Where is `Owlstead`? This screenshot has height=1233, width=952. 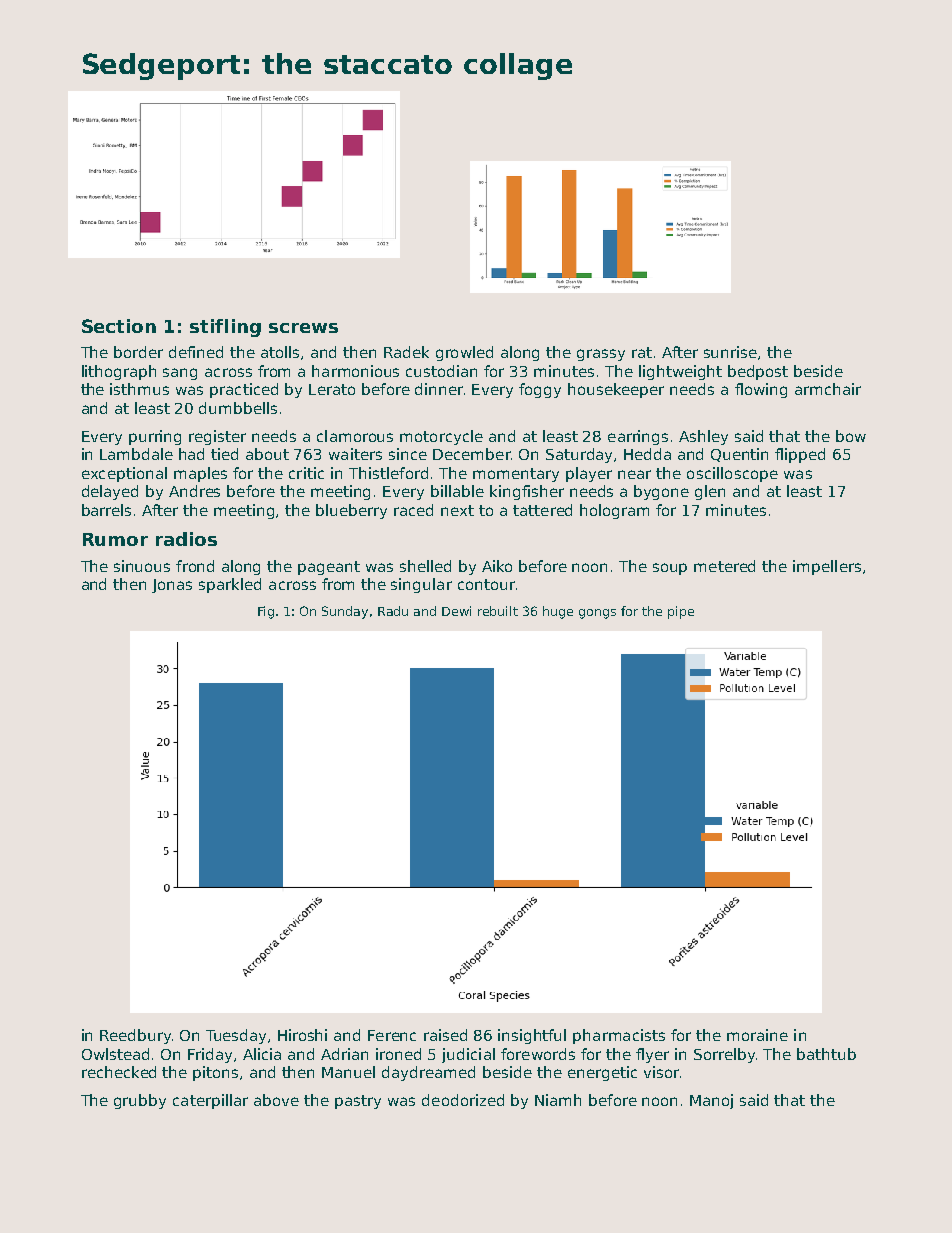
Owlstead is located at coordinates (115, 1054).
